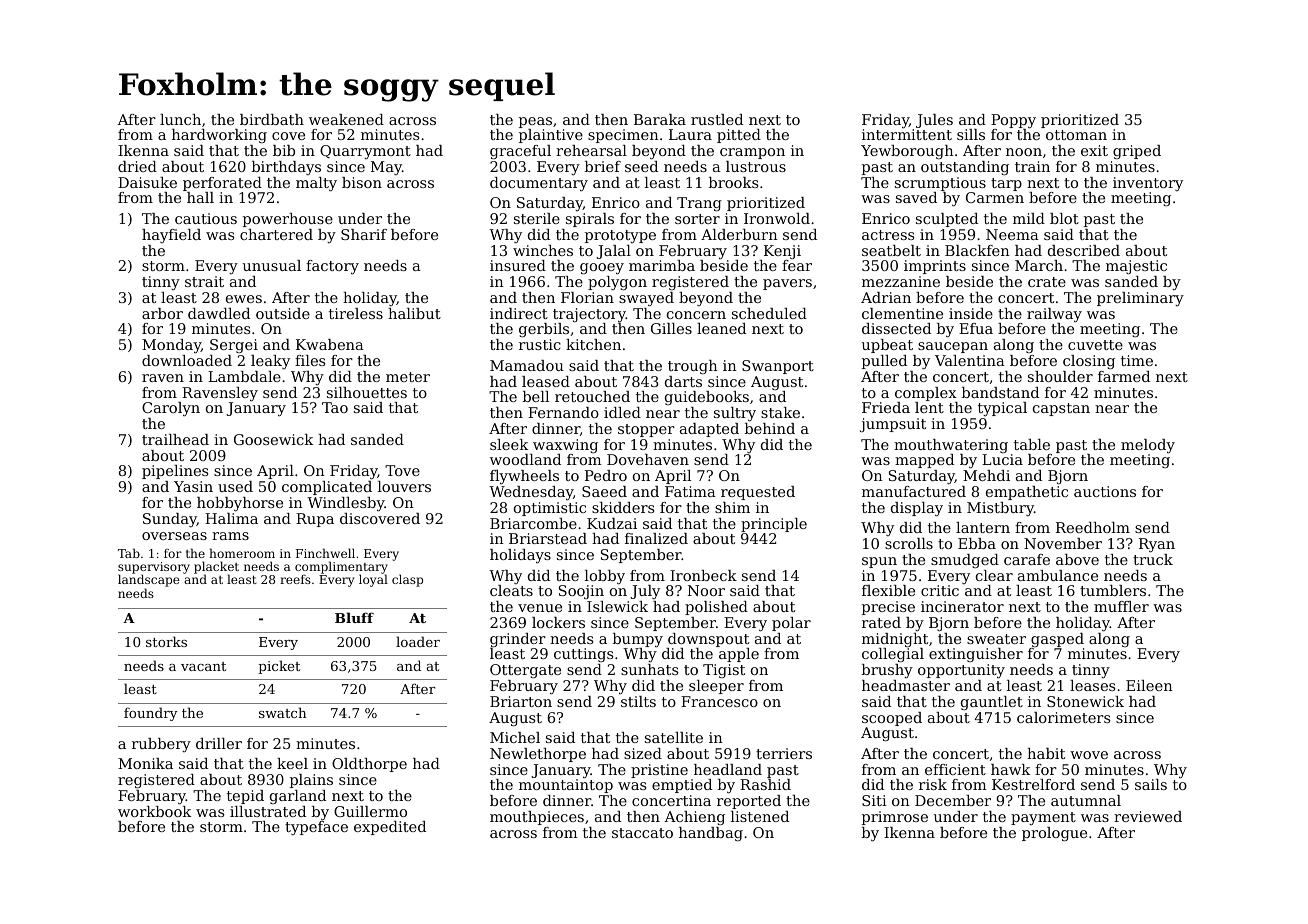 This screenshot has width=1308, height=924. What do you see at coordinates (591, 150) in the screenshot?
I see `rehearsal` at bounding box center [591, 150].
